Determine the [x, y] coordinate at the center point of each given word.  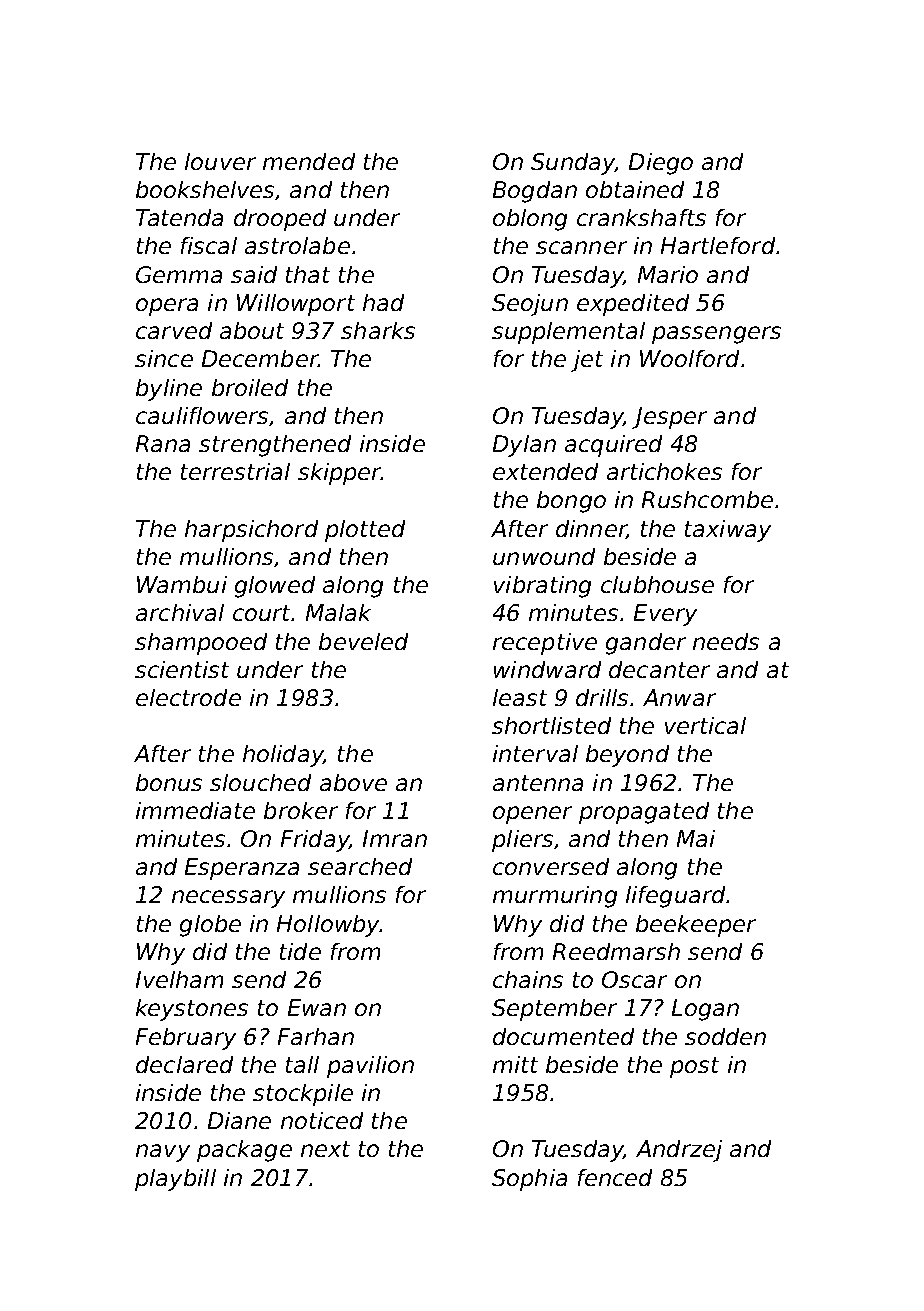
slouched [260, 782]
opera [167, 307]
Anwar [679, 697]
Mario [668, 274]
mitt [515, 1064]
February [186, 1039]
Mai [696, 838]
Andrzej [679, 1151]
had [383, 302]
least [520, 697]
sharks [378, 330]
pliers [522, 841]
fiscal [209, 245]
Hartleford [718, 245]
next [325, 1149]
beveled [363, 641]
